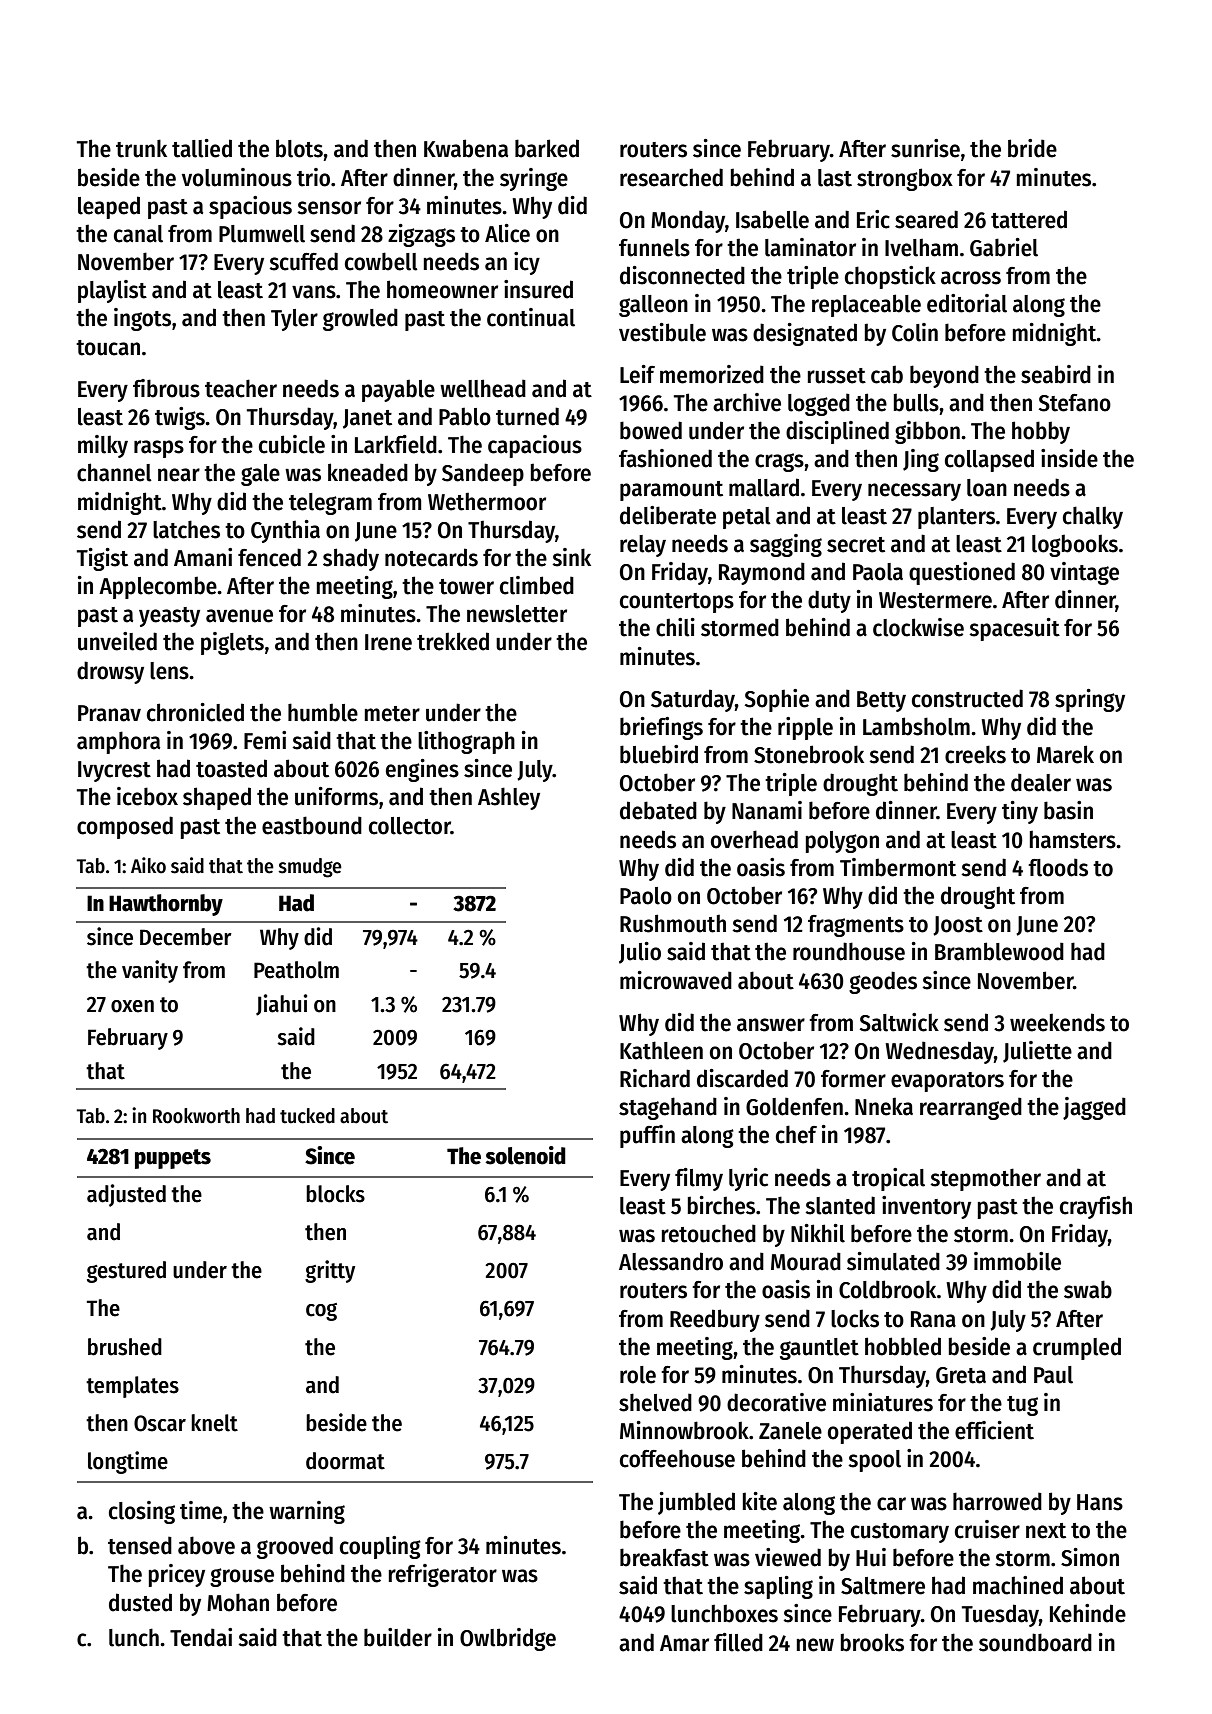  What do you see at coordinates (1065, 754) in the screenshot?
I see `Marek` at bounding box center [1065, 754].
